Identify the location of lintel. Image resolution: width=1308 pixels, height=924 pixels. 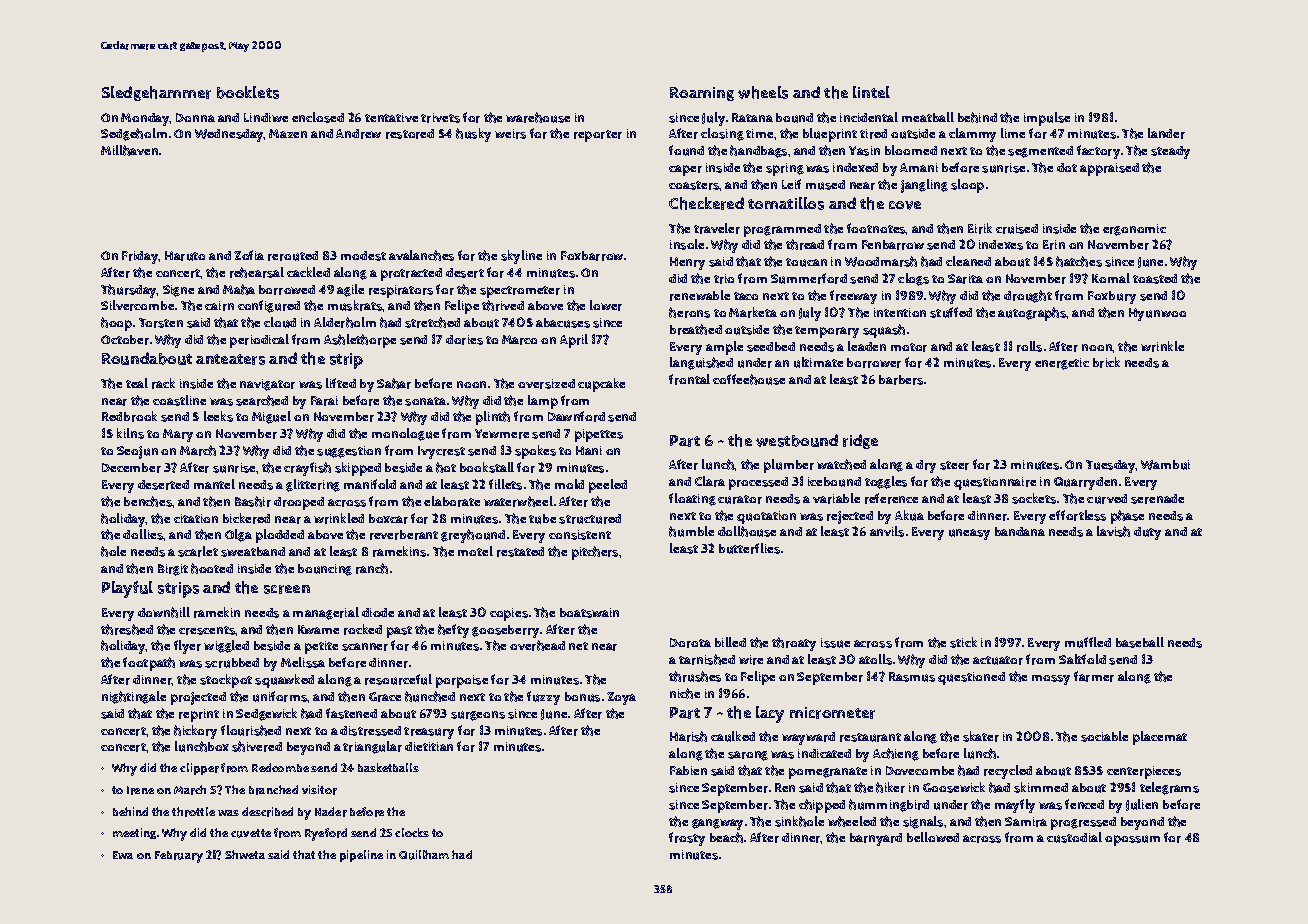
(871, 92).
